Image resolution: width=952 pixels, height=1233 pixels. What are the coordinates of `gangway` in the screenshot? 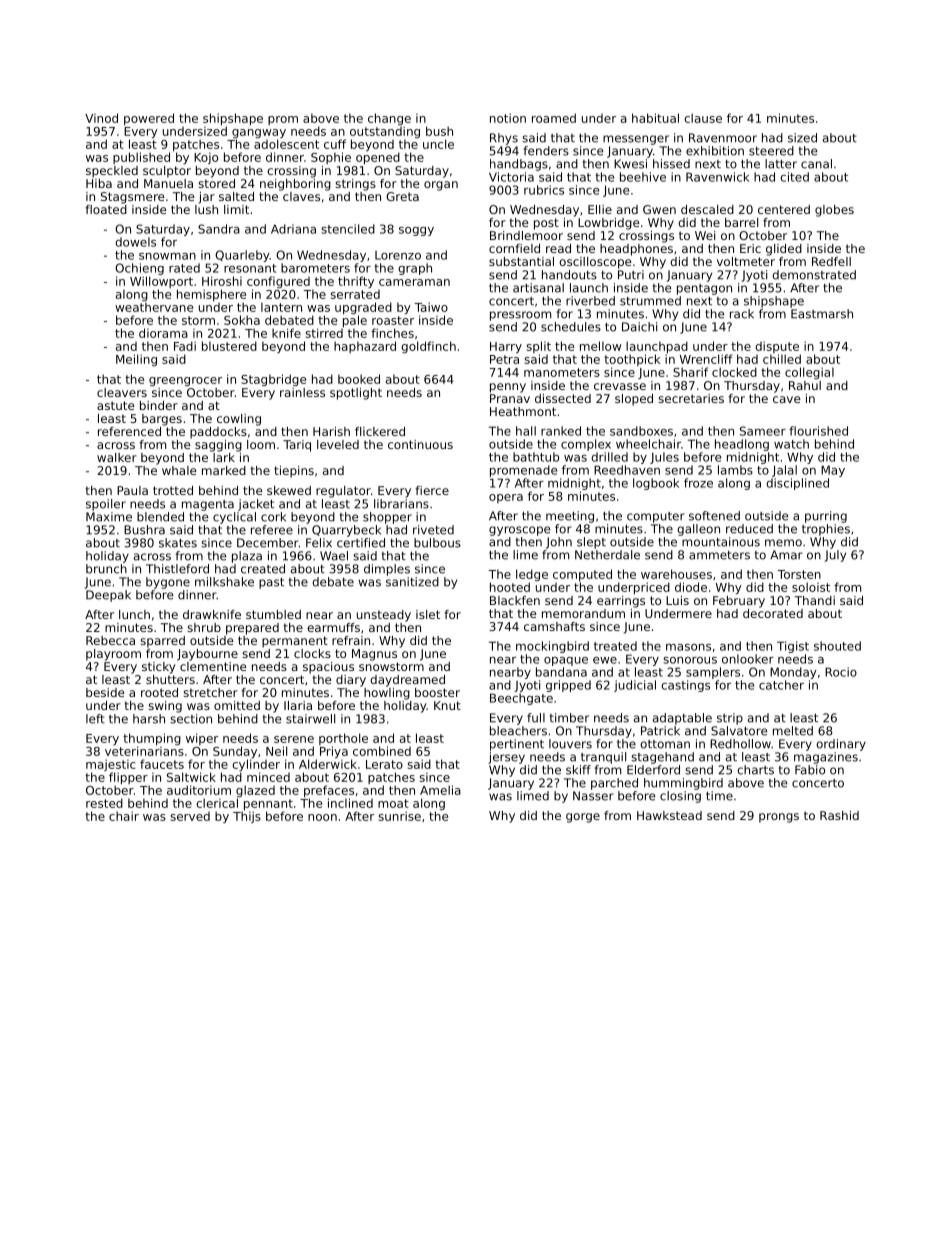 It's located at (259, 133).
